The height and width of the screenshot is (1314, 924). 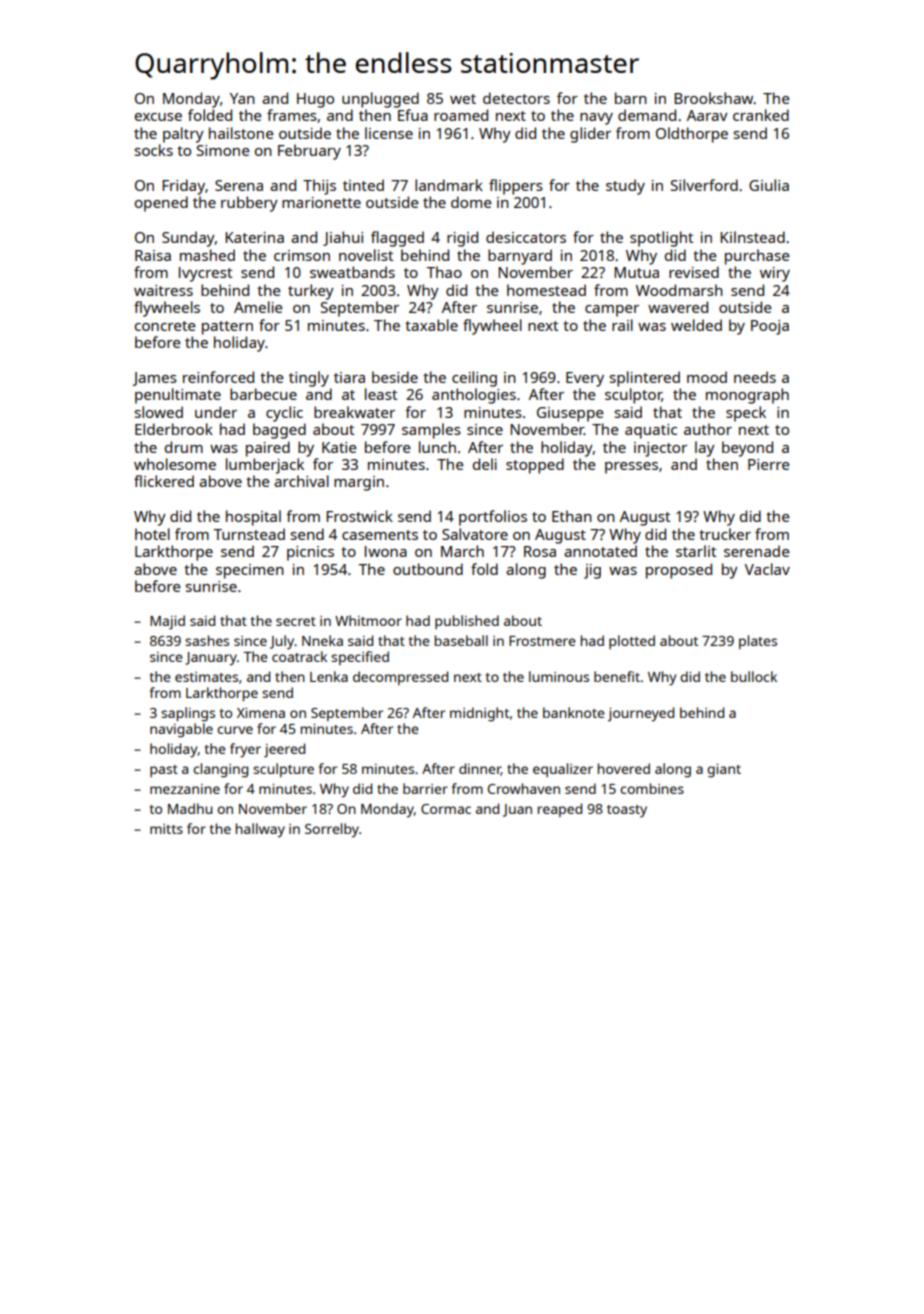 What do you see at coordinates (761, 115) in the screenshot?
I see `cranked` at bounding box center [761, 115].
